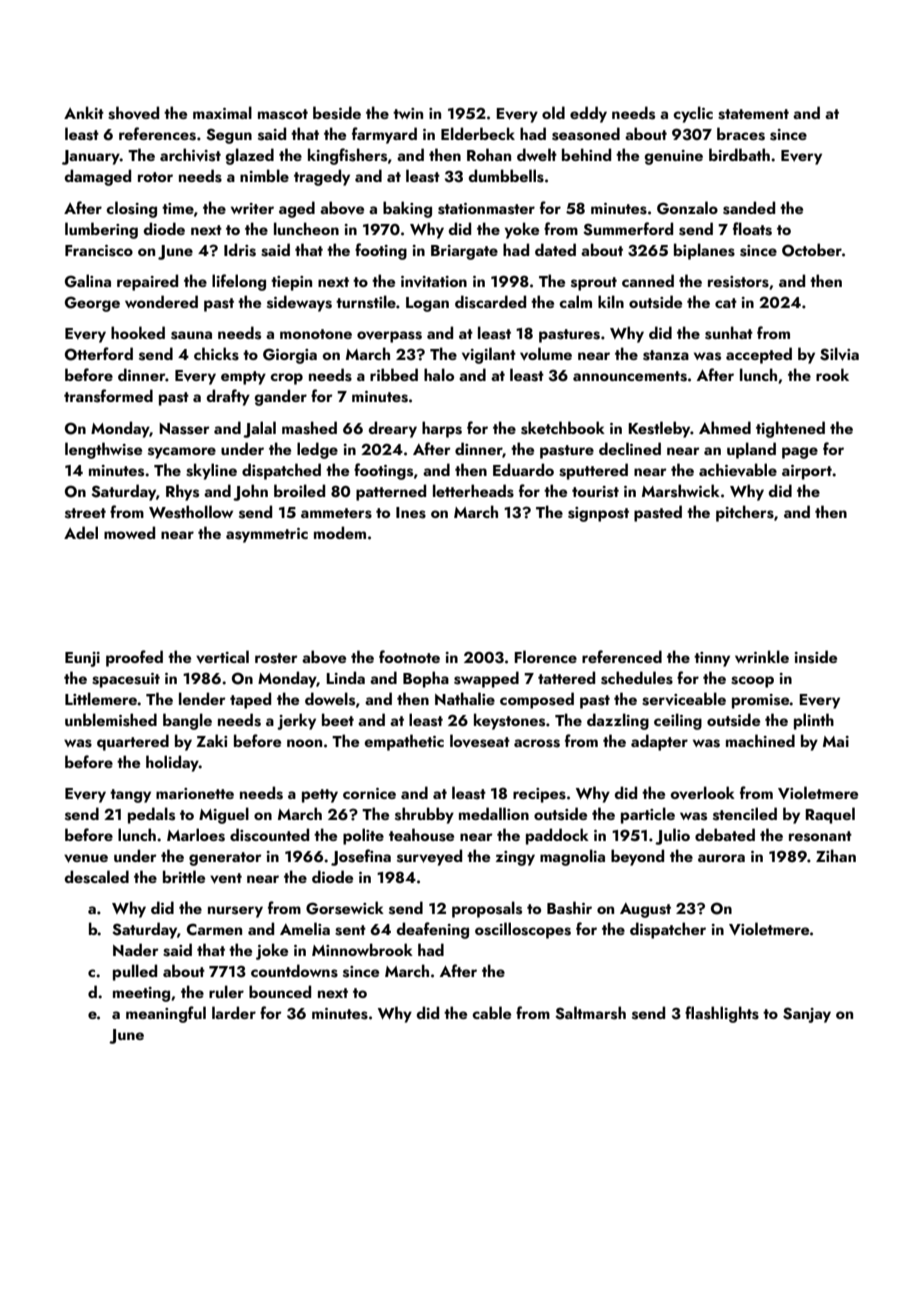 The image size is (924, 1314). What do you see at coordinates (812, 250) in the image?
I see `October` at bounding box center [812, 250].
